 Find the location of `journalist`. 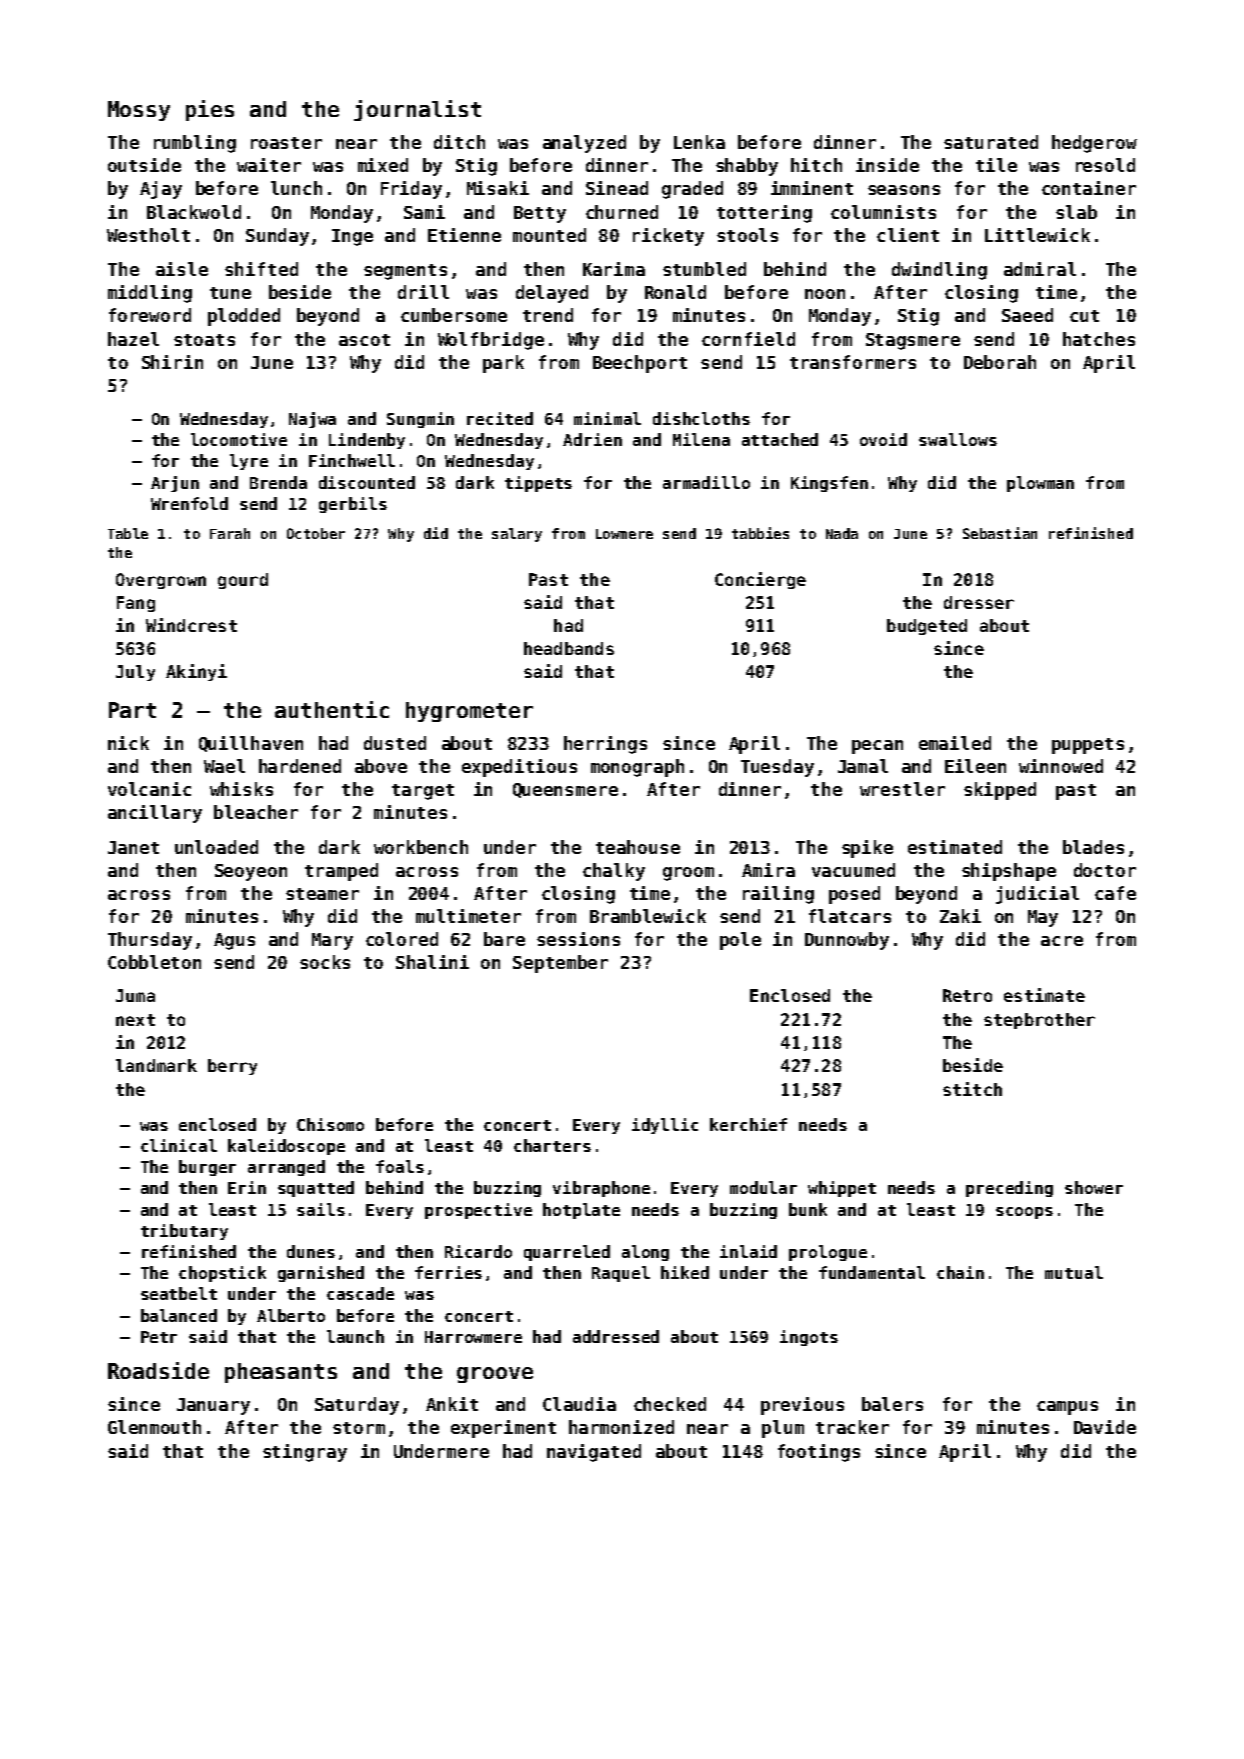

journalist is located at coordinates (417, 110).
